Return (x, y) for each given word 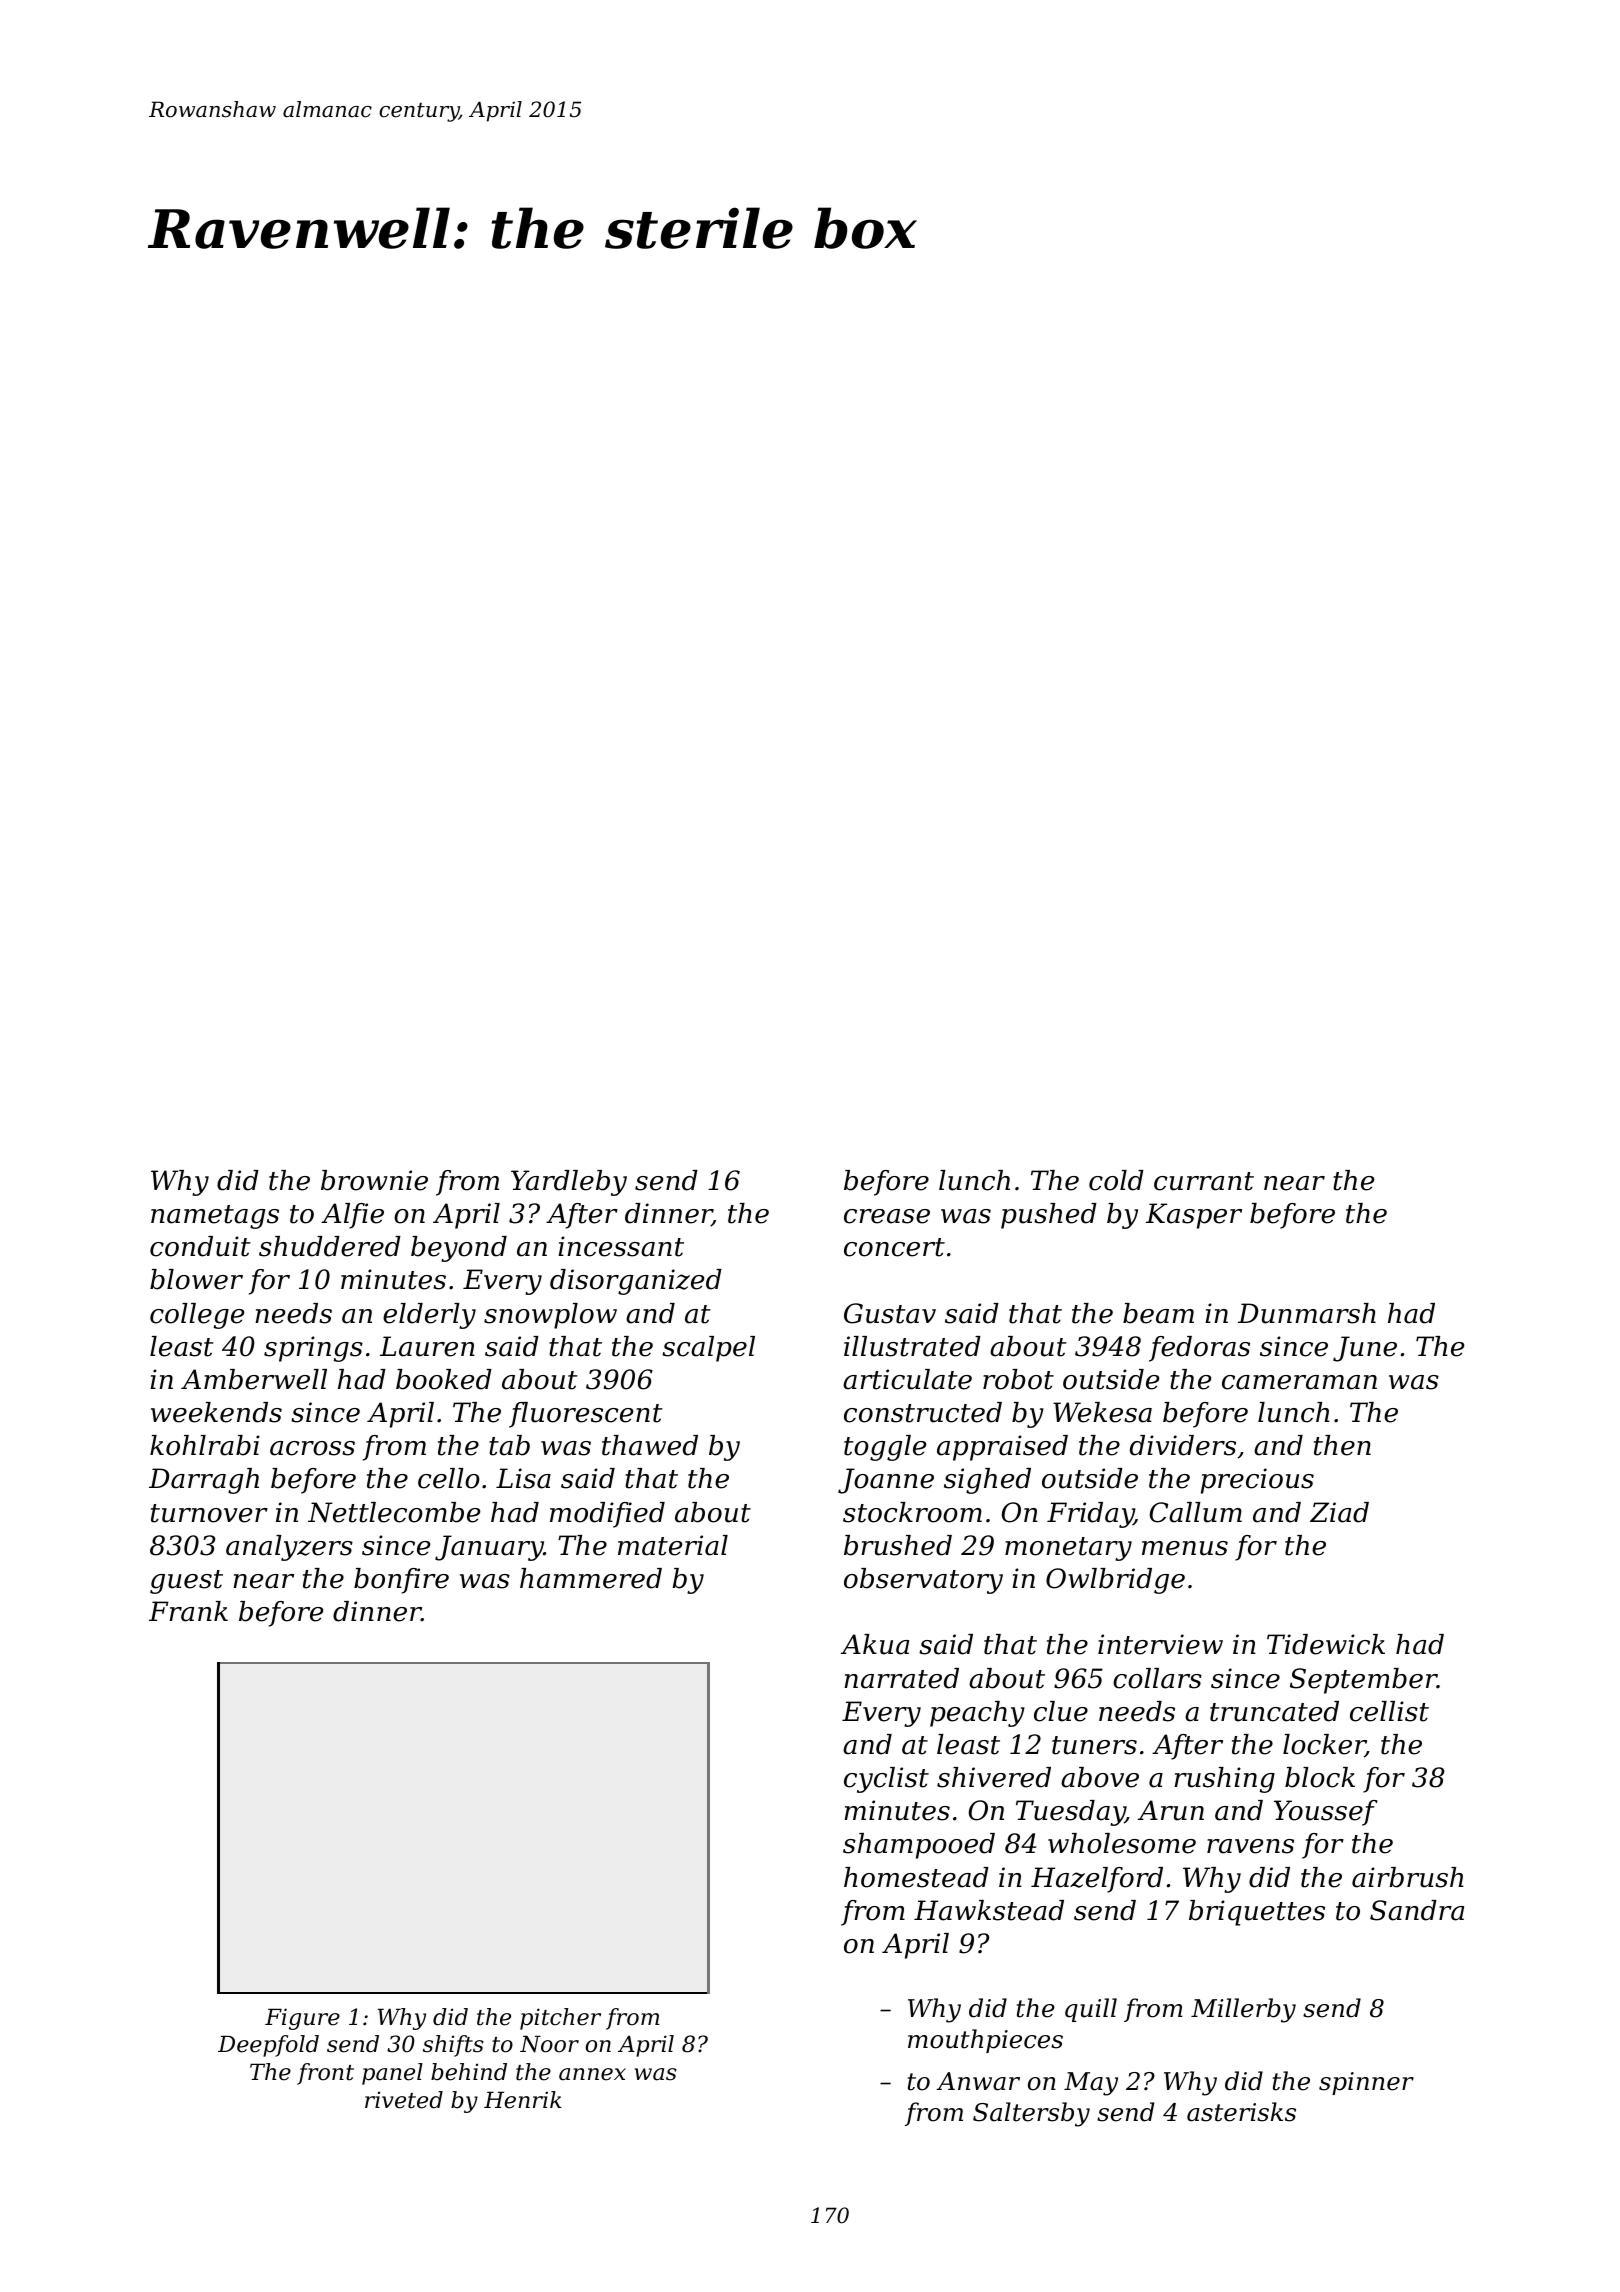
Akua (875, 1644)
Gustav (890, 1313)
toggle (885, 1448)
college (197, 1316)
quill (1091, 2010)
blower (196, 1279)
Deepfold (268, 2046)
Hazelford (1097, 1880)
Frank (188, 1611)
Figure (302, 2019)
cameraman (1299, 1382)
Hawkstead (989, 1910)
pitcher (560, 2019)
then (1342, 1445)
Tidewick (1326, 1644)
